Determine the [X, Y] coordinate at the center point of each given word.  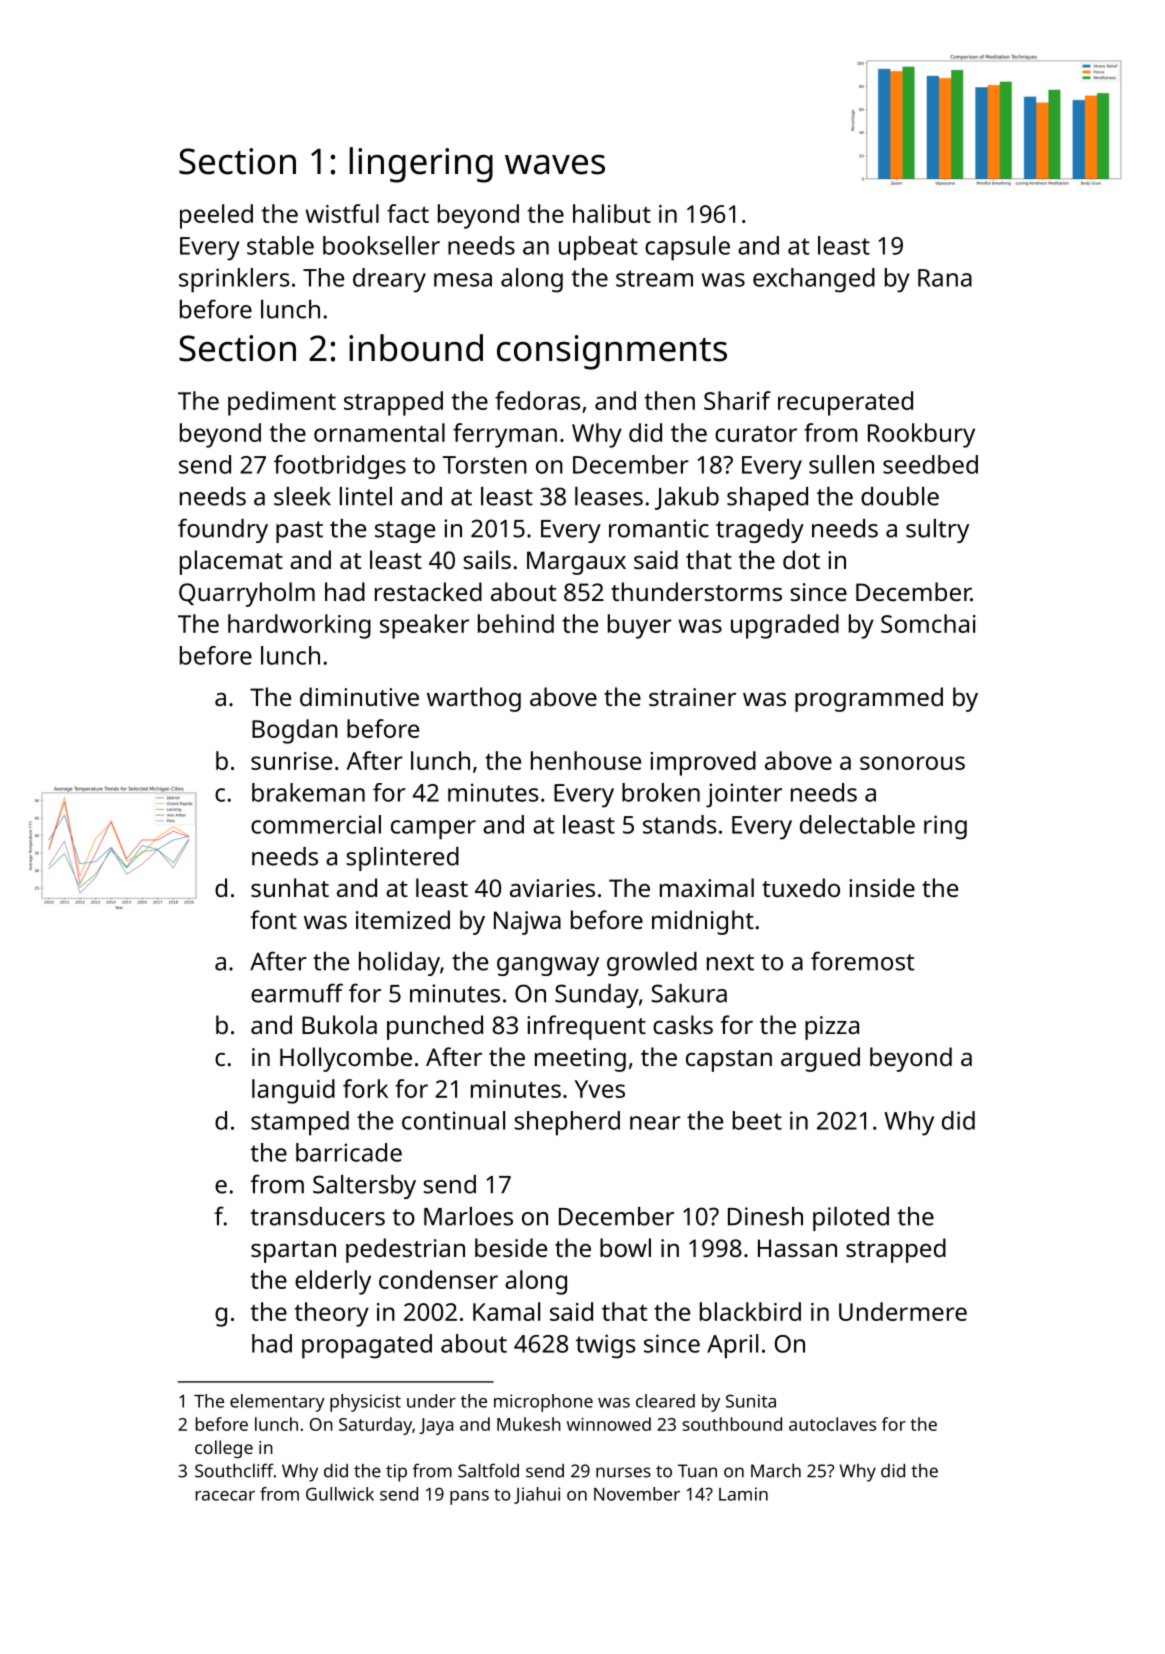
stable [280, 245]
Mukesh [529, 1424]
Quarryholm [247, 594]
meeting [580, 1060]
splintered [403, 859]
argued [820, 1059]
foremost [862, 961]
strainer [692, 697]
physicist [365, 1403]
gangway [548, 966]
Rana [945, 278]
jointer [744, 795]
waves [555, 165]
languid [293, 1091]
